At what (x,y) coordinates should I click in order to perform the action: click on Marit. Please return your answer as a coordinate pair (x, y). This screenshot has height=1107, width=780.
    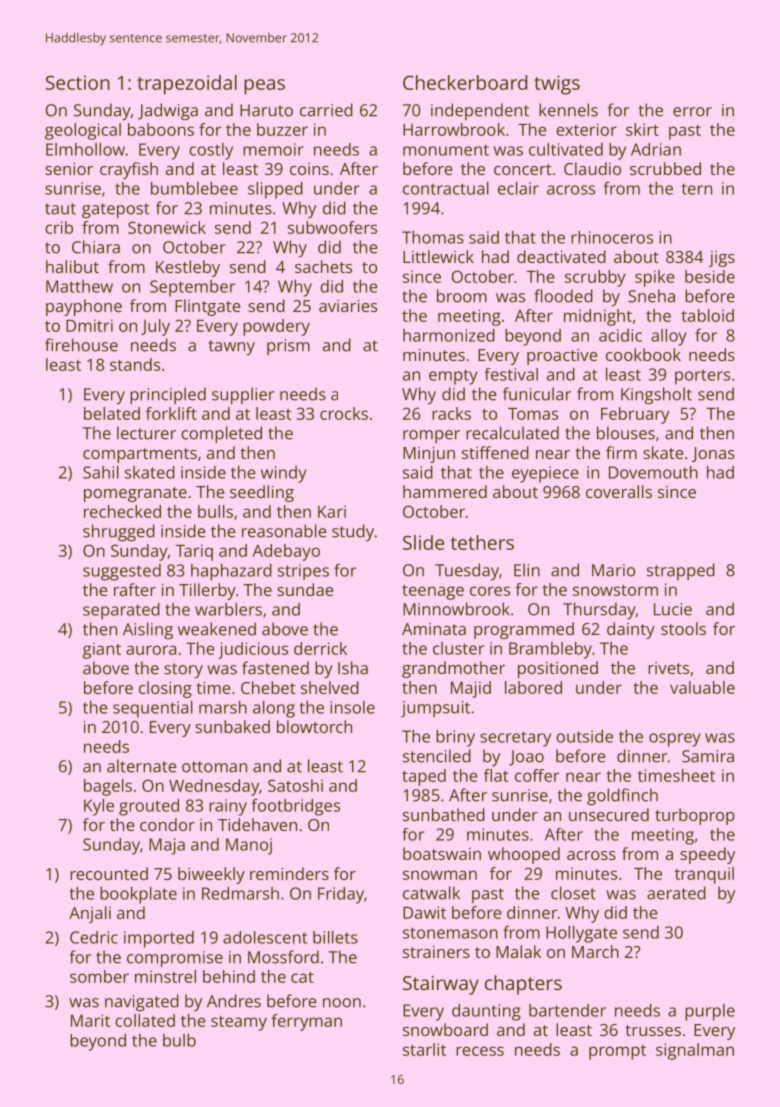
    Looking at the image, I should click on (90, 1020).
